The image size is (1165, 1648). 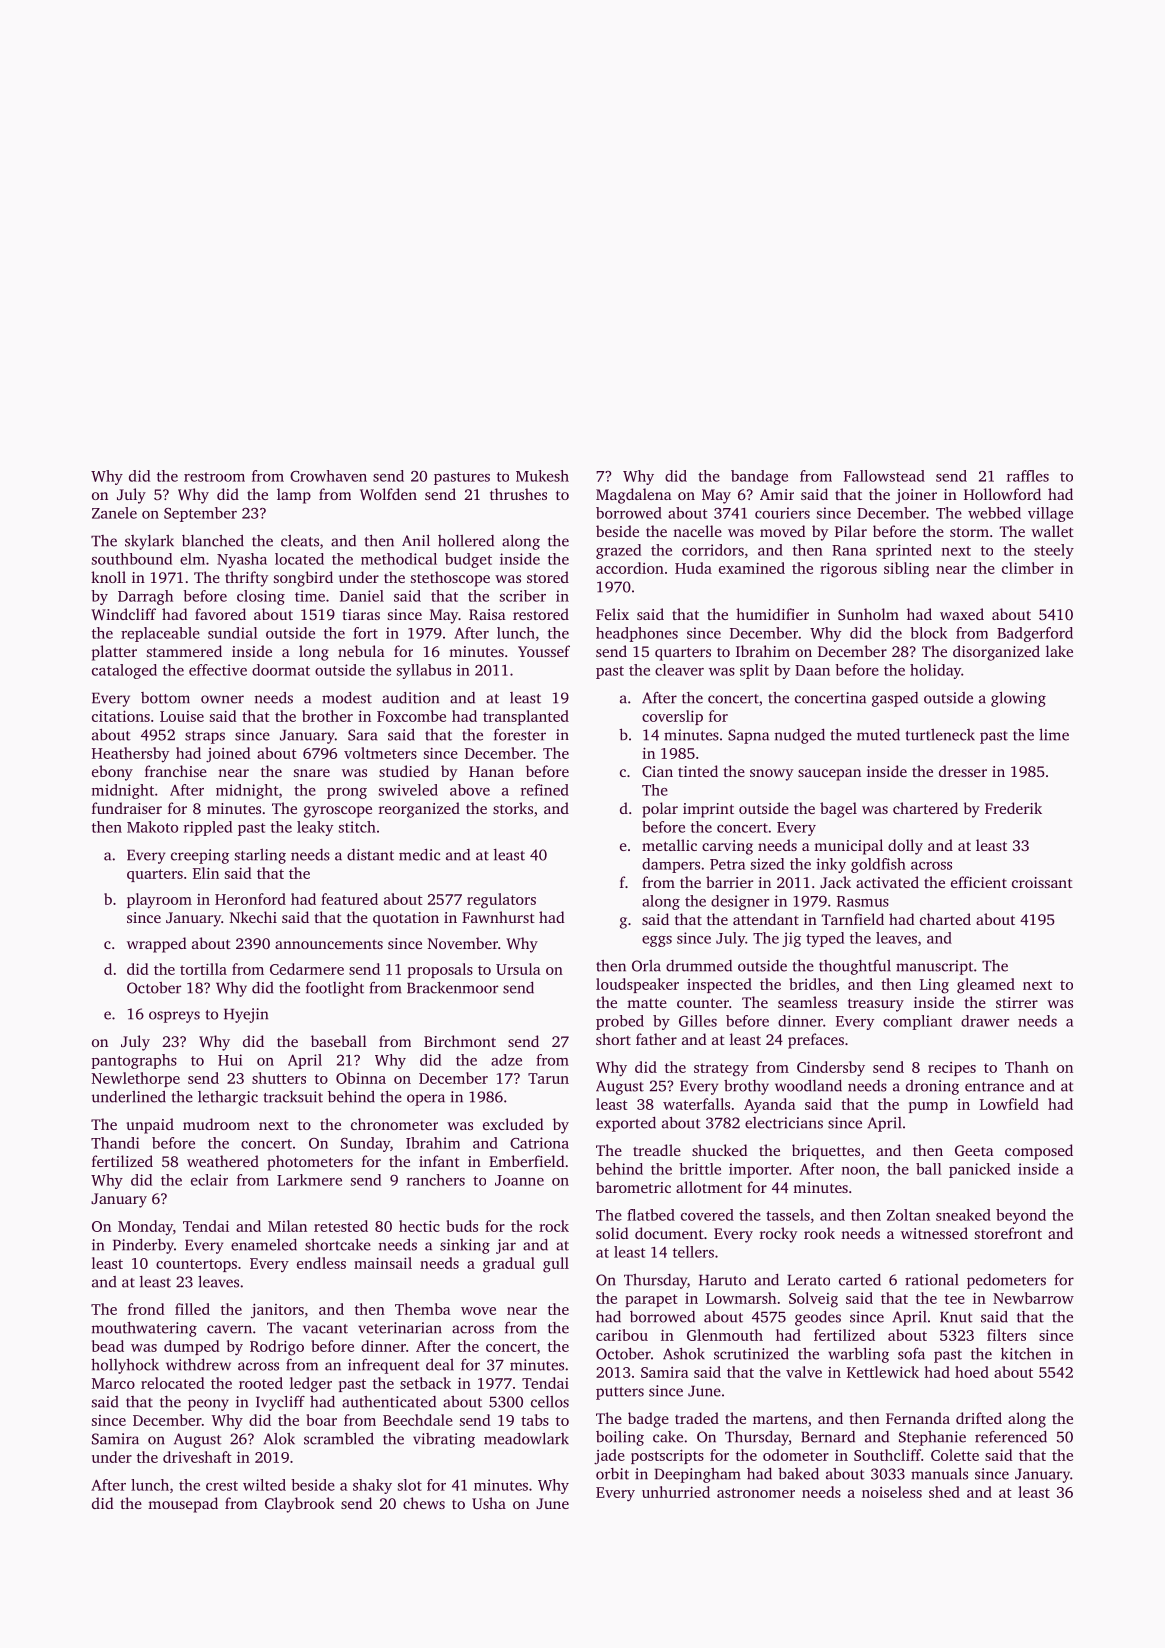 What do you see at coordinates (963, 771) in the document?
I see `dresser` at bounding box center [963, 771].
